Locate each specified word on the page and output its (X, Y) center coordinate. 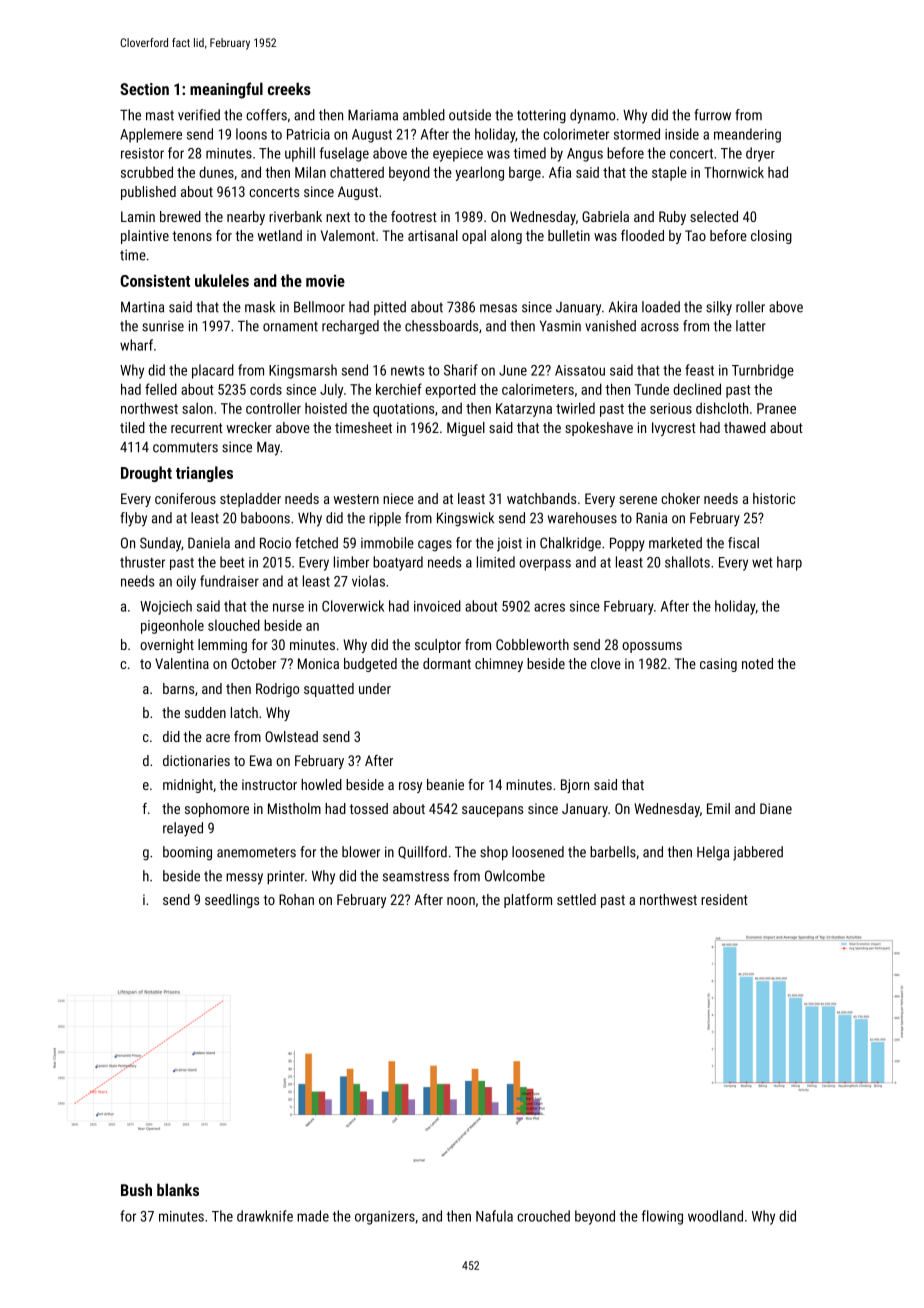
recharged (350, 327)
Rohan (296, 899)
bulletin (569, 235)
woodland (715, 1216)
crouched (543, 1216)
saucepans (492, 811)
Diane (776, 808)
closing (771, 237)
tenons (192, 236)
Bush (136, 1189)
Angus (585, 155)
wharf (136, 345)
